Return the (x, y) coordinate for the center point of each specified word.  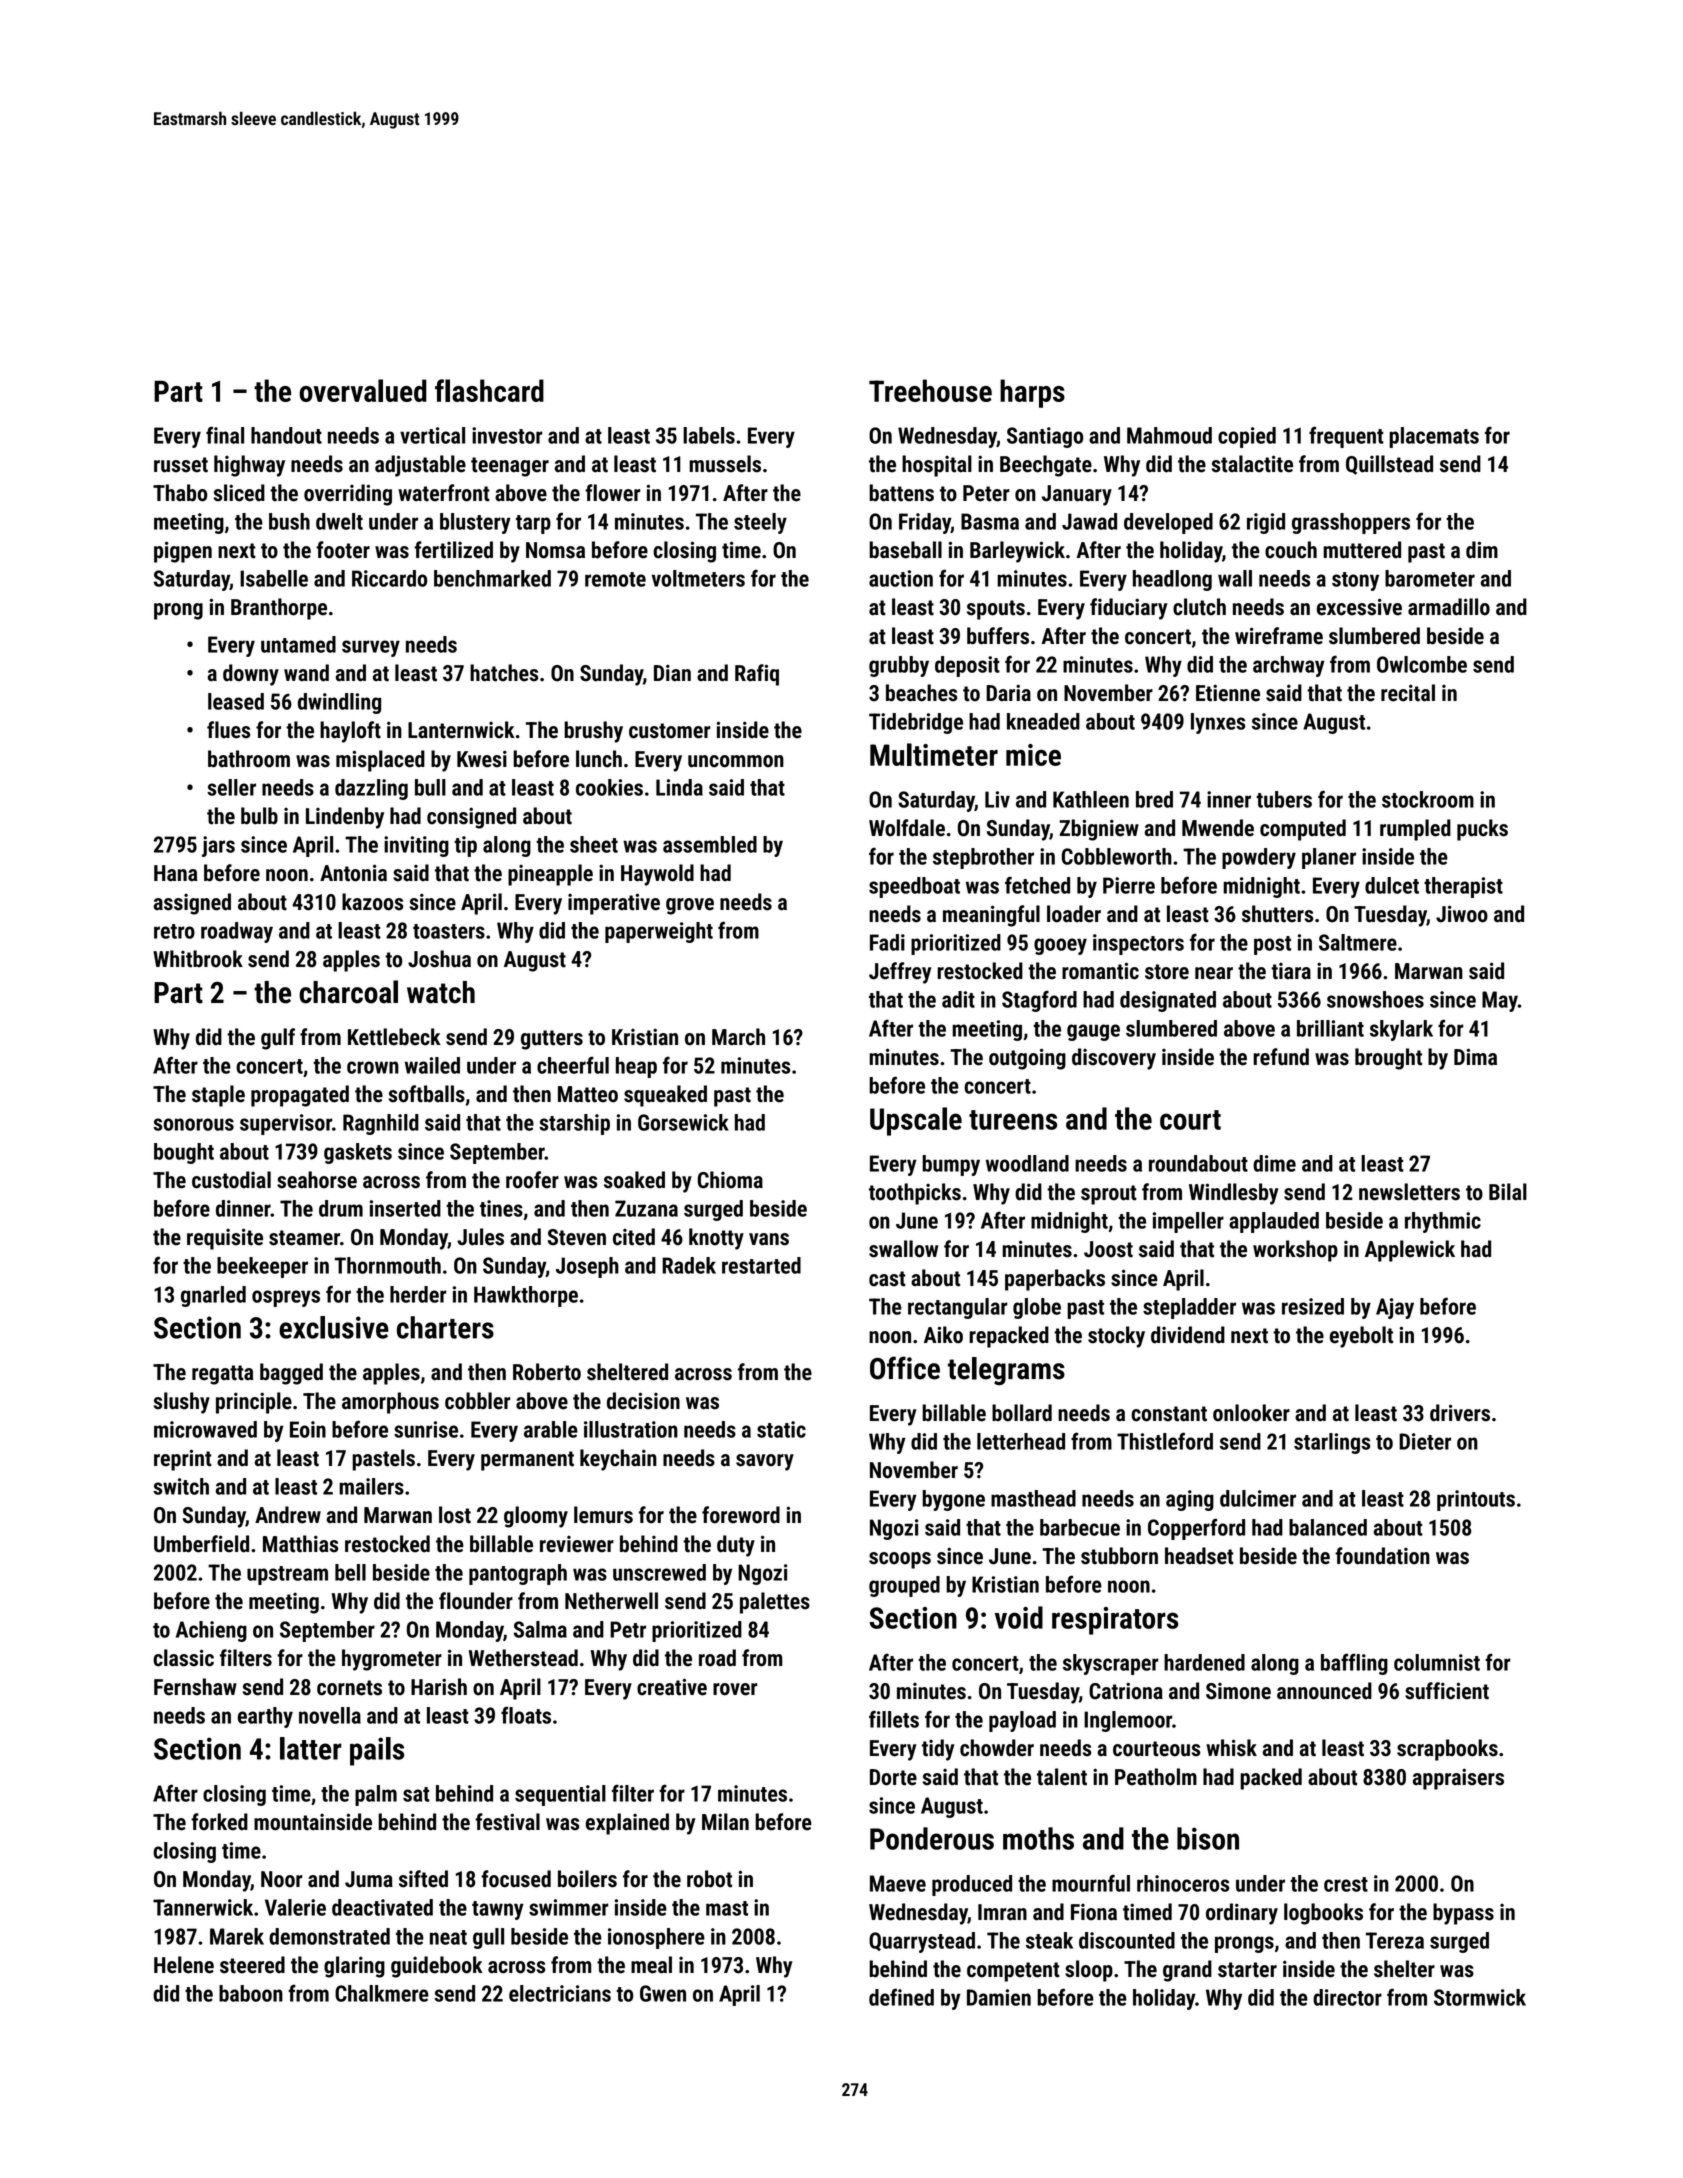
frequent (1346, 437)
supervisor (286, 1124)
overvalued (363, 390)
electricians (560, 1993)
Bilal (1508, 1192)
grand (1187, 1971)
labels (709, 435)
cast (887, 1279)
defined (901, 1997)
